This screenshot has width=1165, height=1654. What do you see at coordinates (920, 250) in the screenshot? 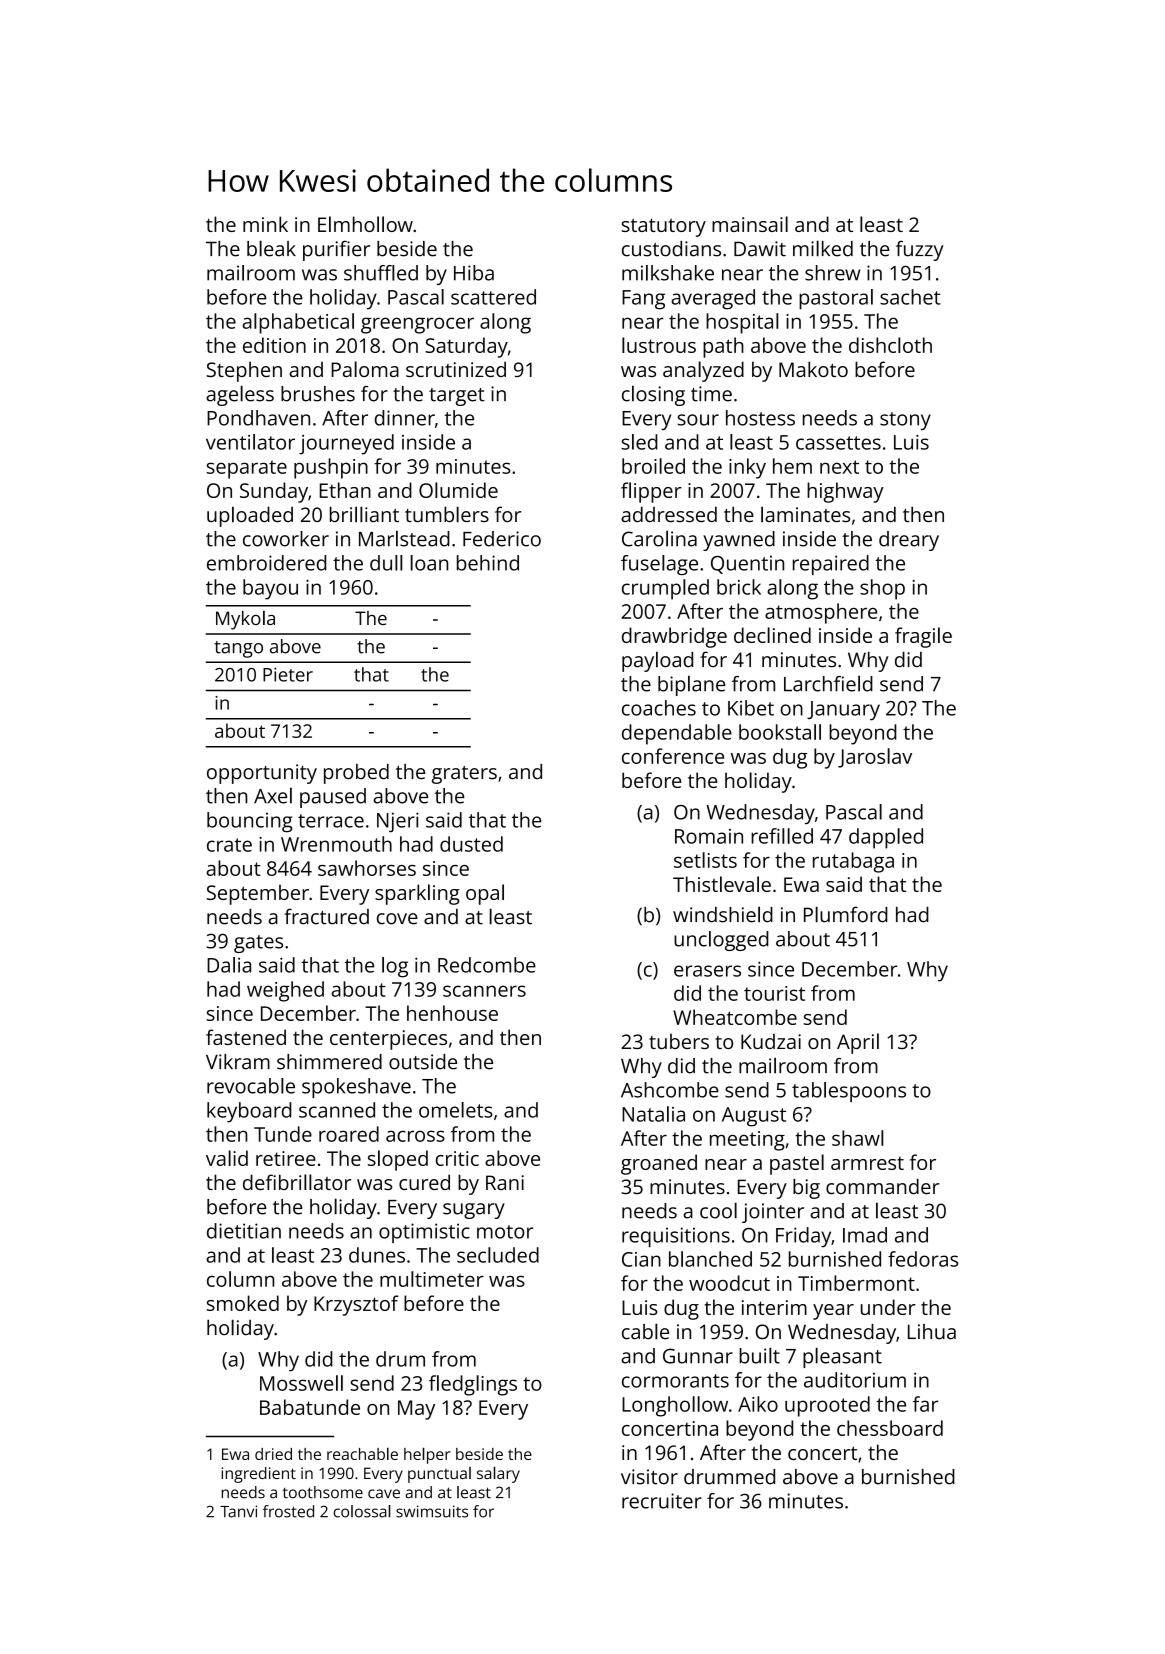
I see `fuzzy` at bounding box center [920, 250].
